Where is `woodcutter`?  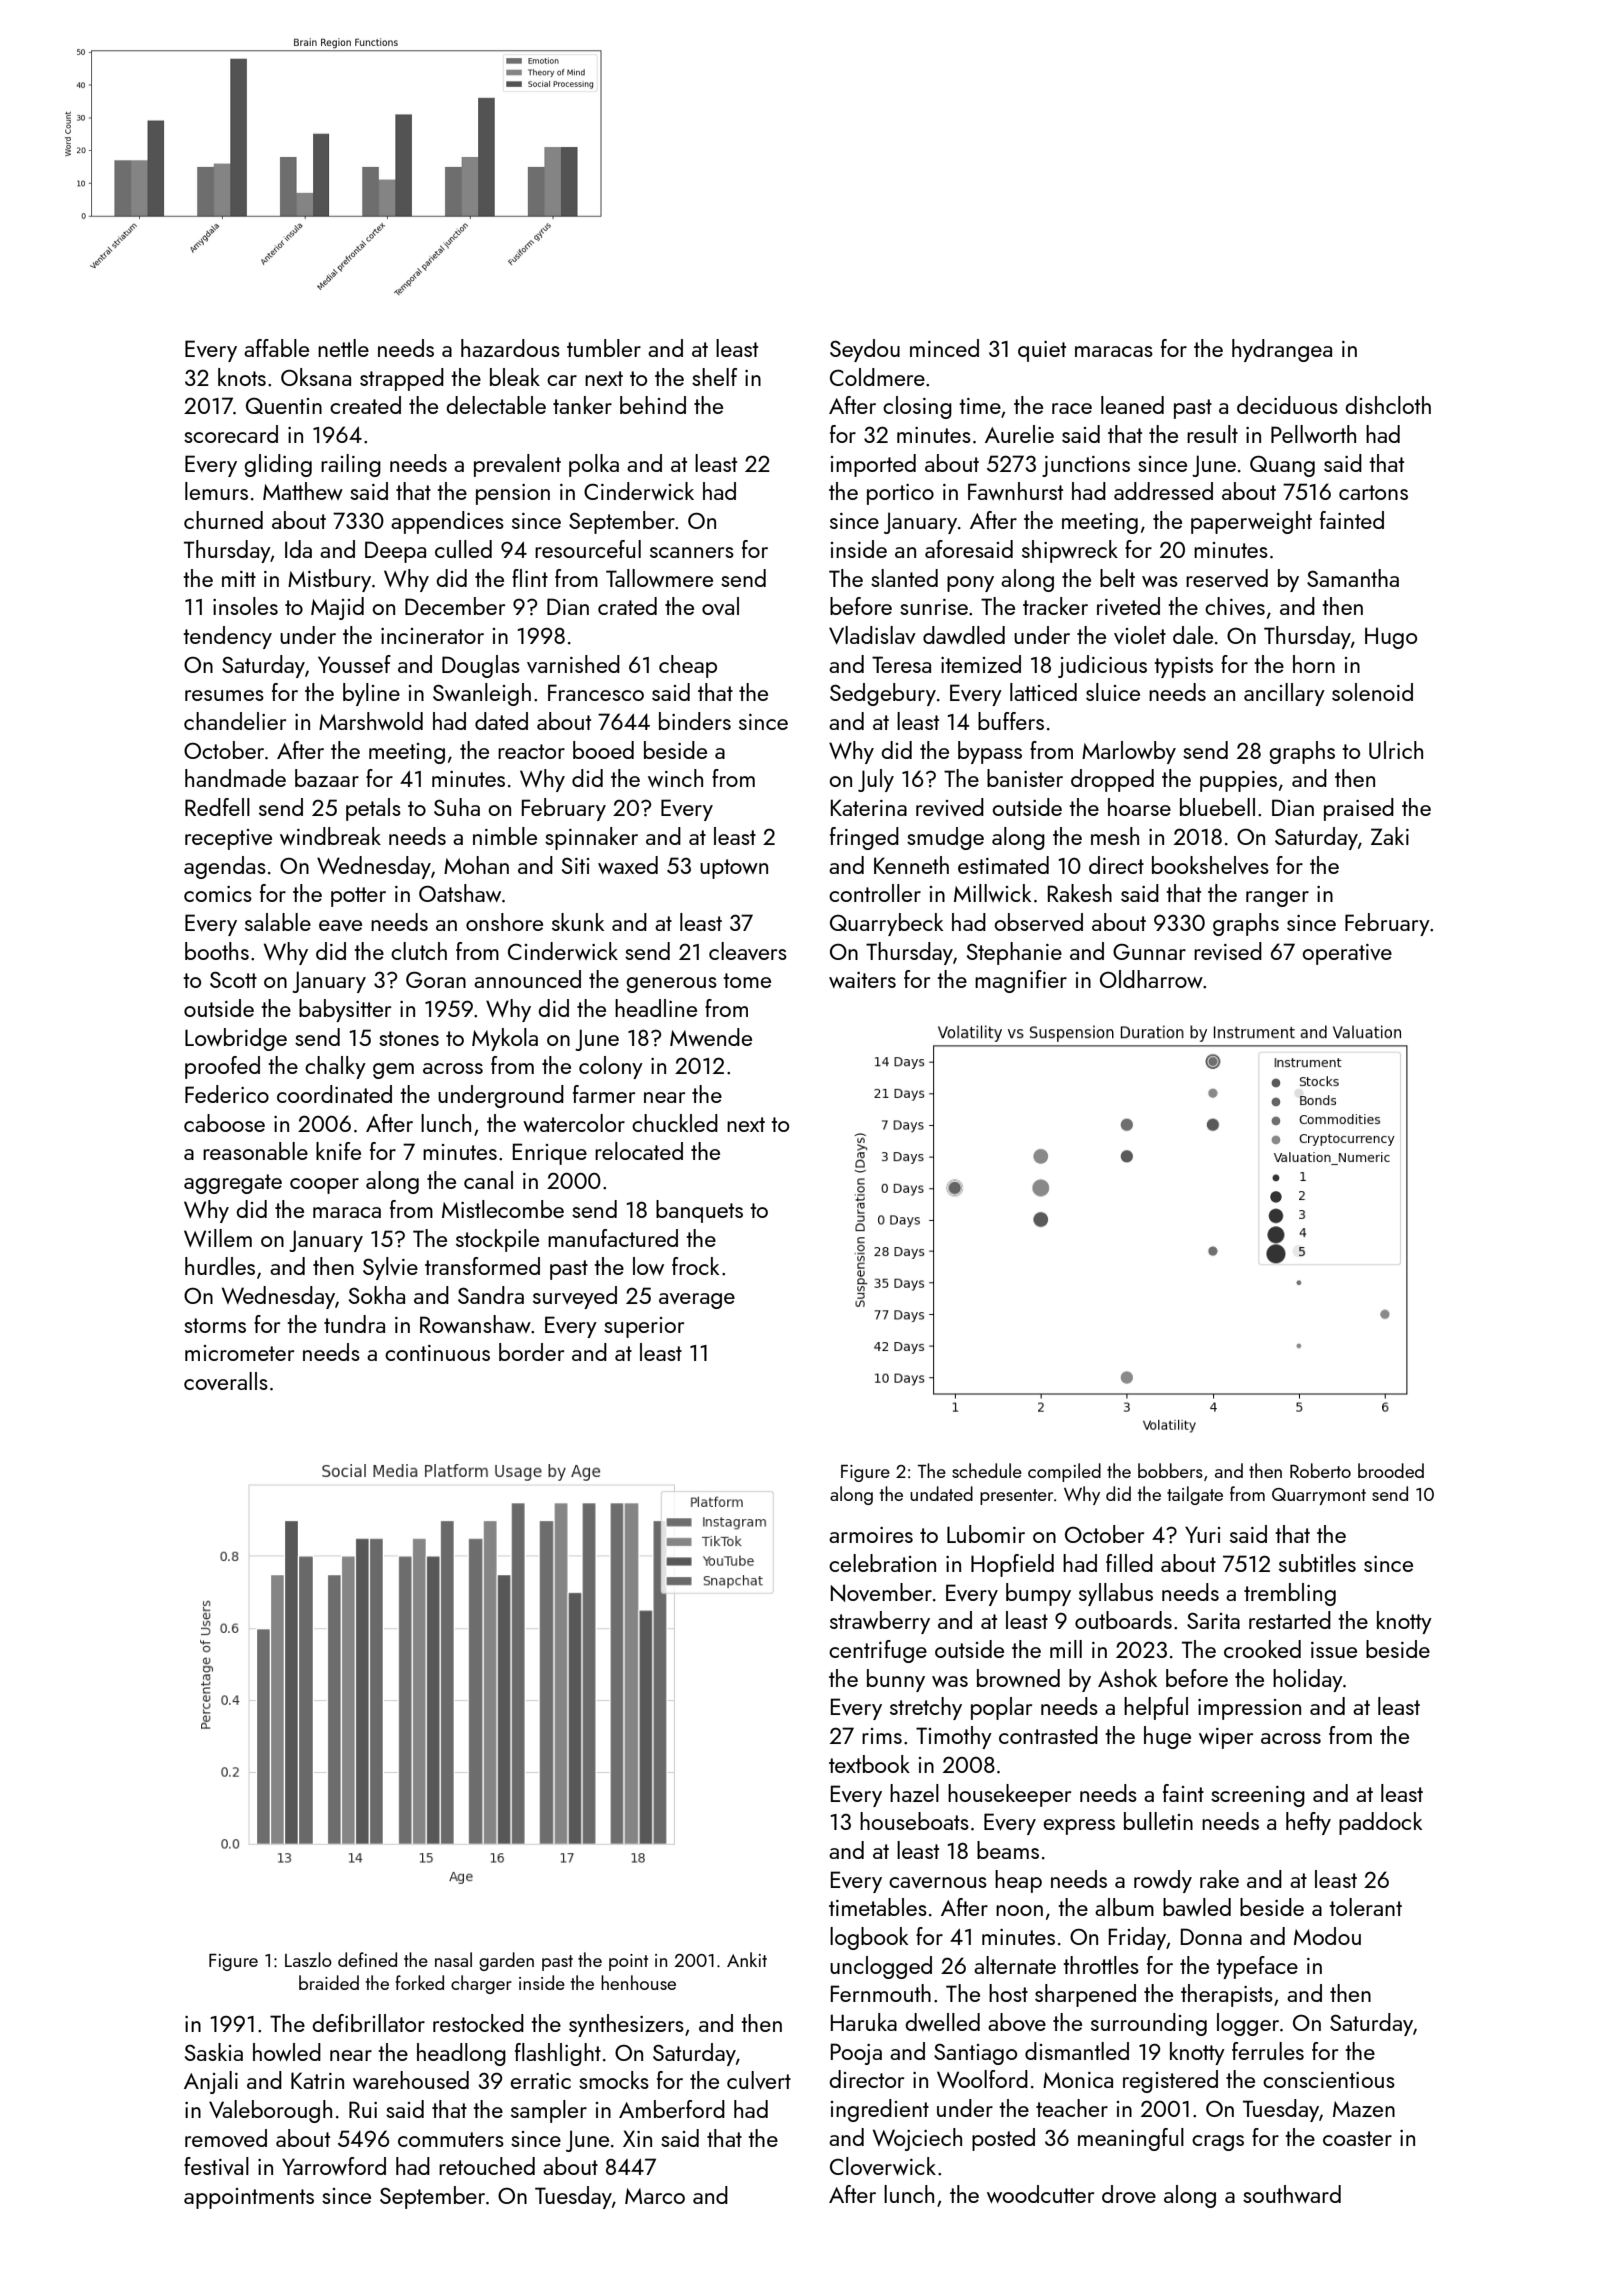
woodcutter is located at coordinates (1040, 2194).
